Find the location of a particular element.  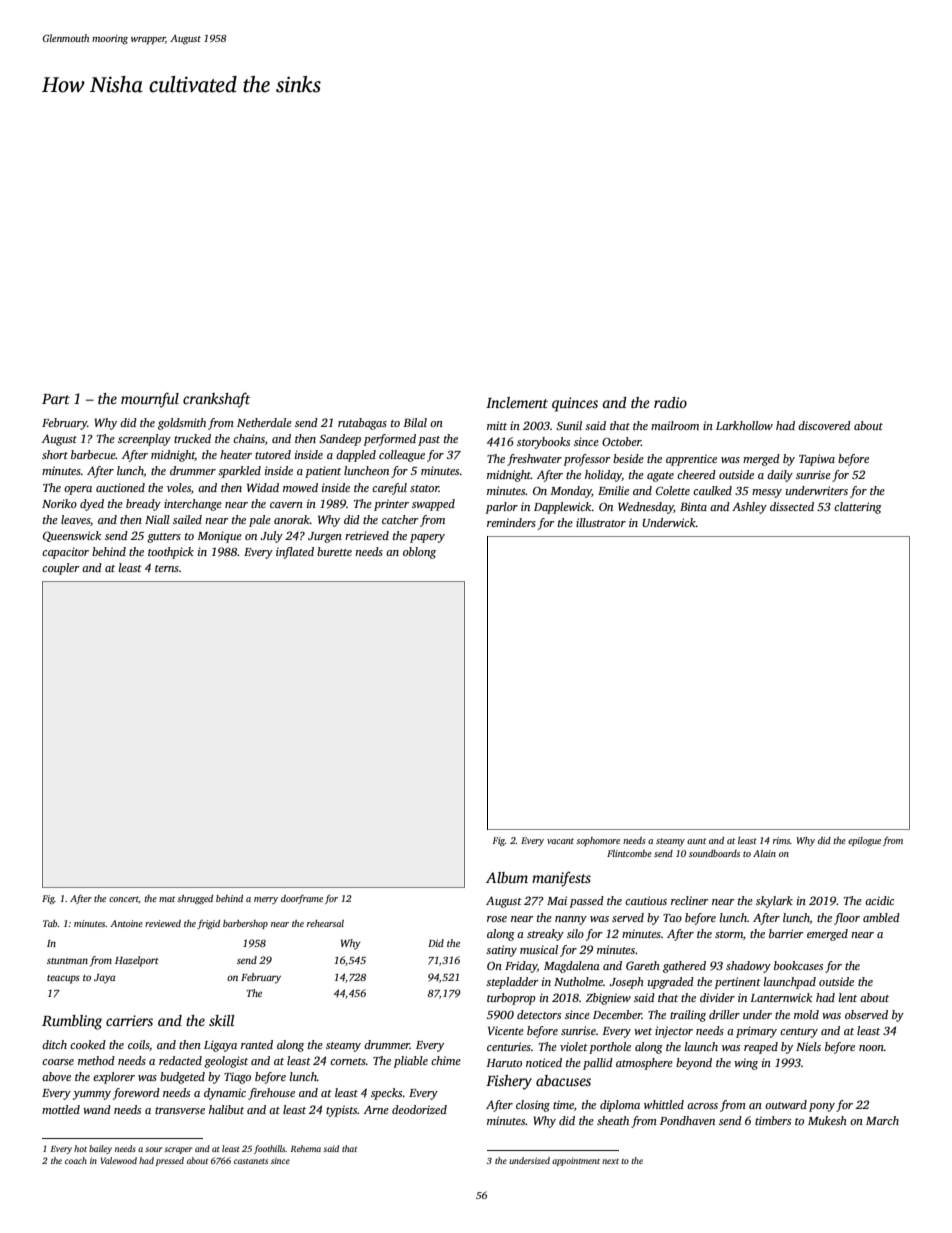

coach is located at coordinates (76, 1160).
